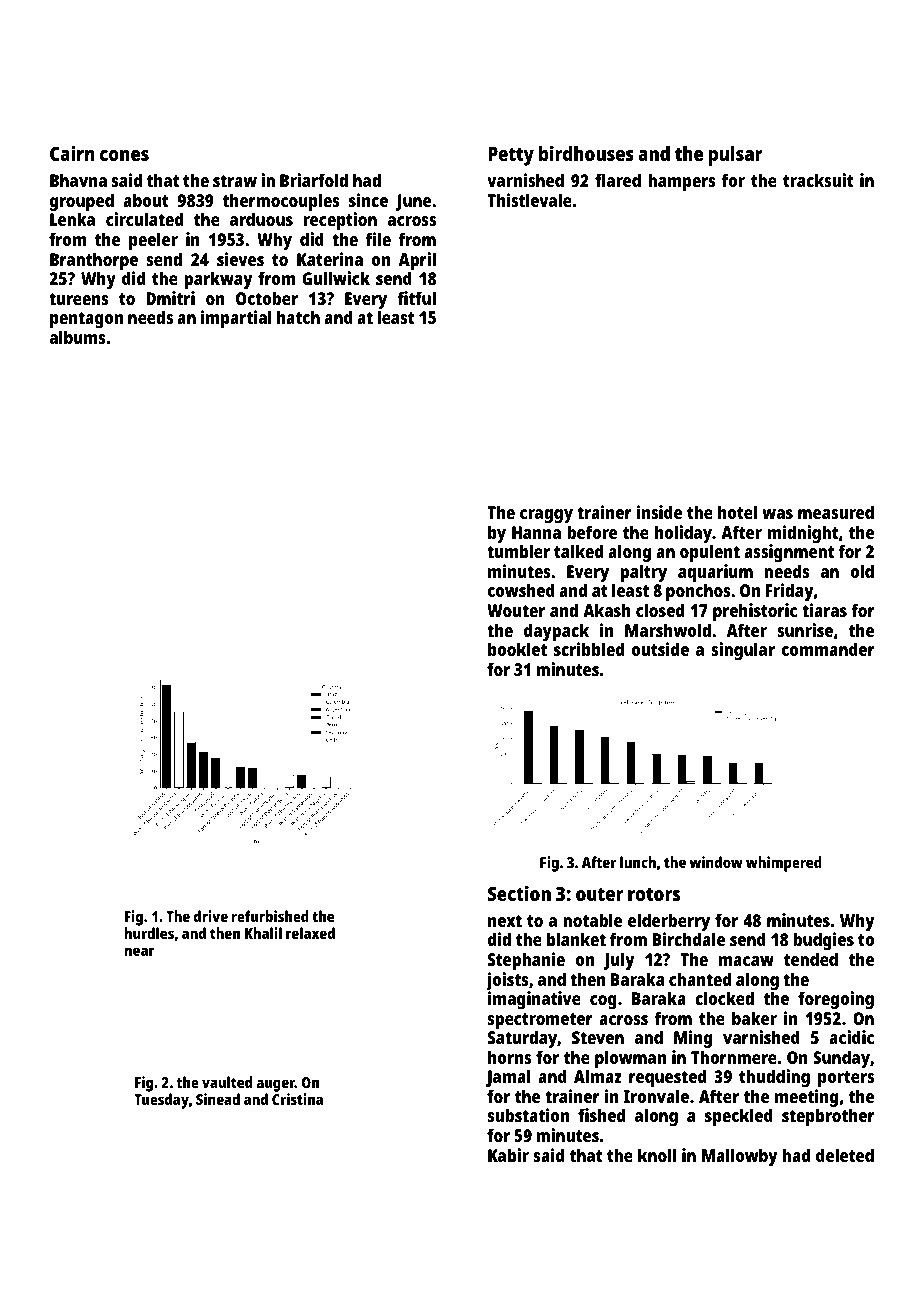 The width and height of the page is (924, 1314). Describe the element at coordinates (218, 1099) in the page. I see `Sinead` at that location.
